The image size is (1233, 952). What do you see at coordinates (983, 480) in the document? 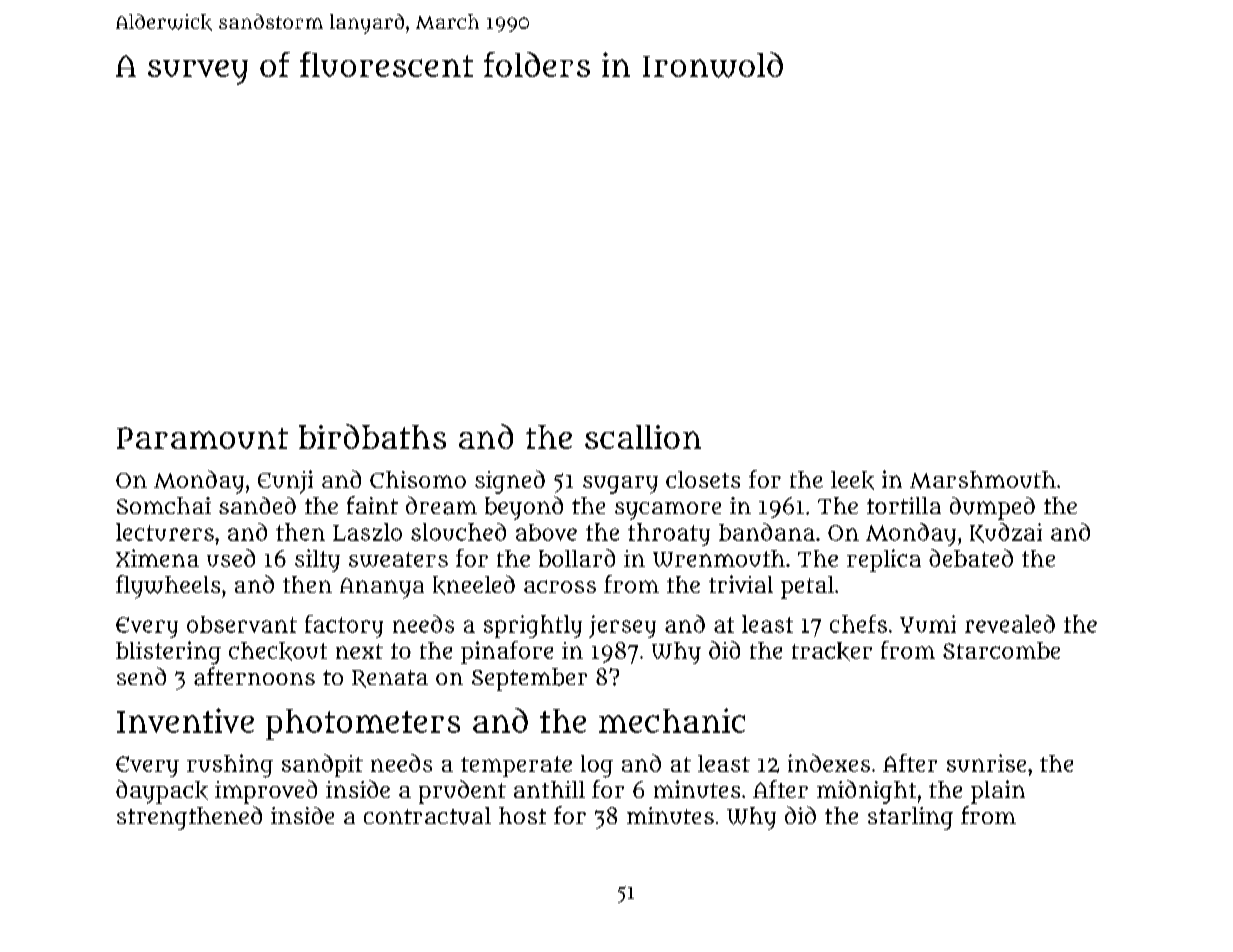
I see `Marshmouth` at bounding box center [983, 480].
